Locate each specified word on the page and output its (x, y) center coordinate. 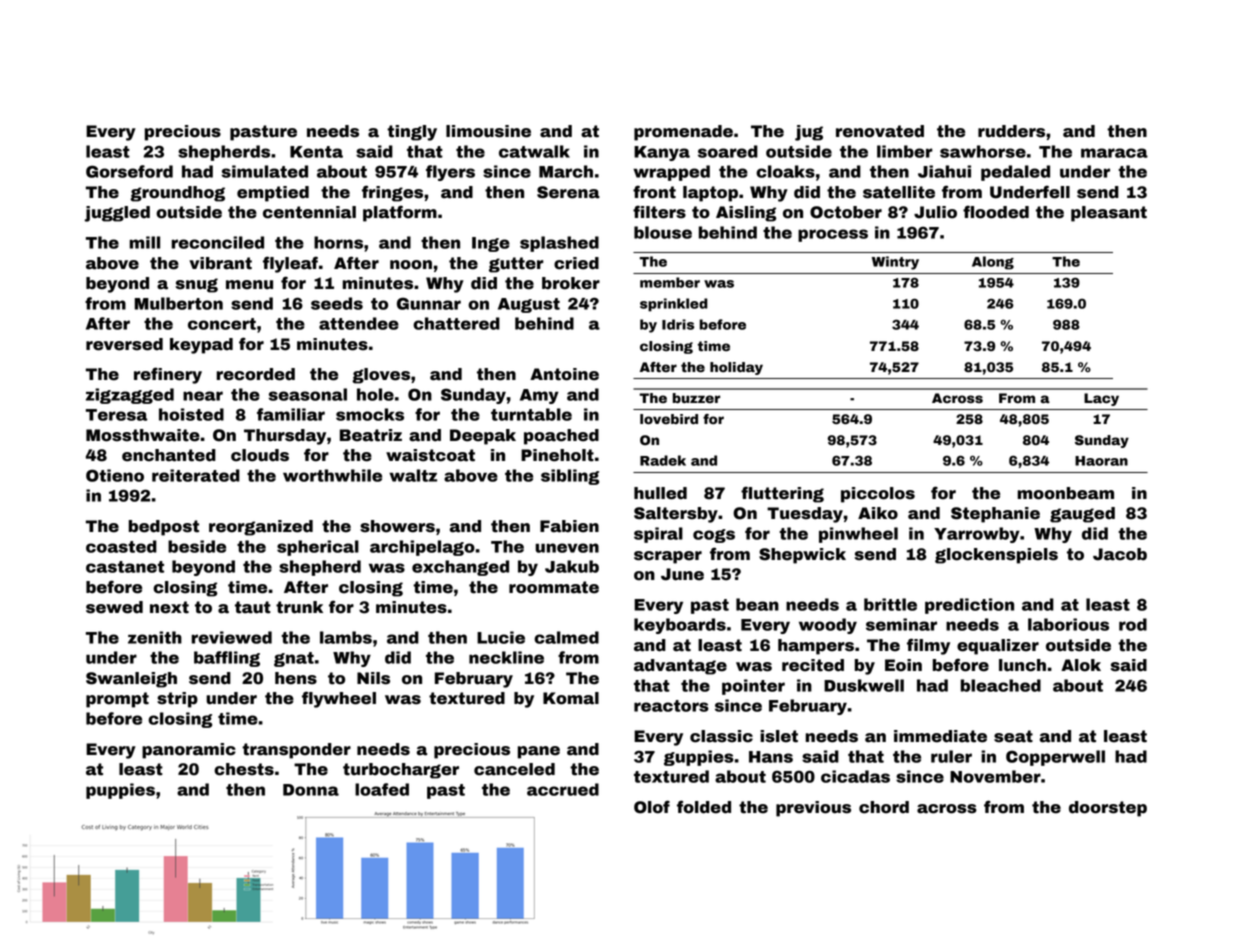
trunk (299, 607)
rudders (1011, 131)
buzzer (696, 398)
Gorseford (129, 171)
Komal (571, 698)
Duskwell (864, 685)
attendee (359, 323)
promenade (683, 133)
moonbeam (1066, 493)
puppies (120, 791)
